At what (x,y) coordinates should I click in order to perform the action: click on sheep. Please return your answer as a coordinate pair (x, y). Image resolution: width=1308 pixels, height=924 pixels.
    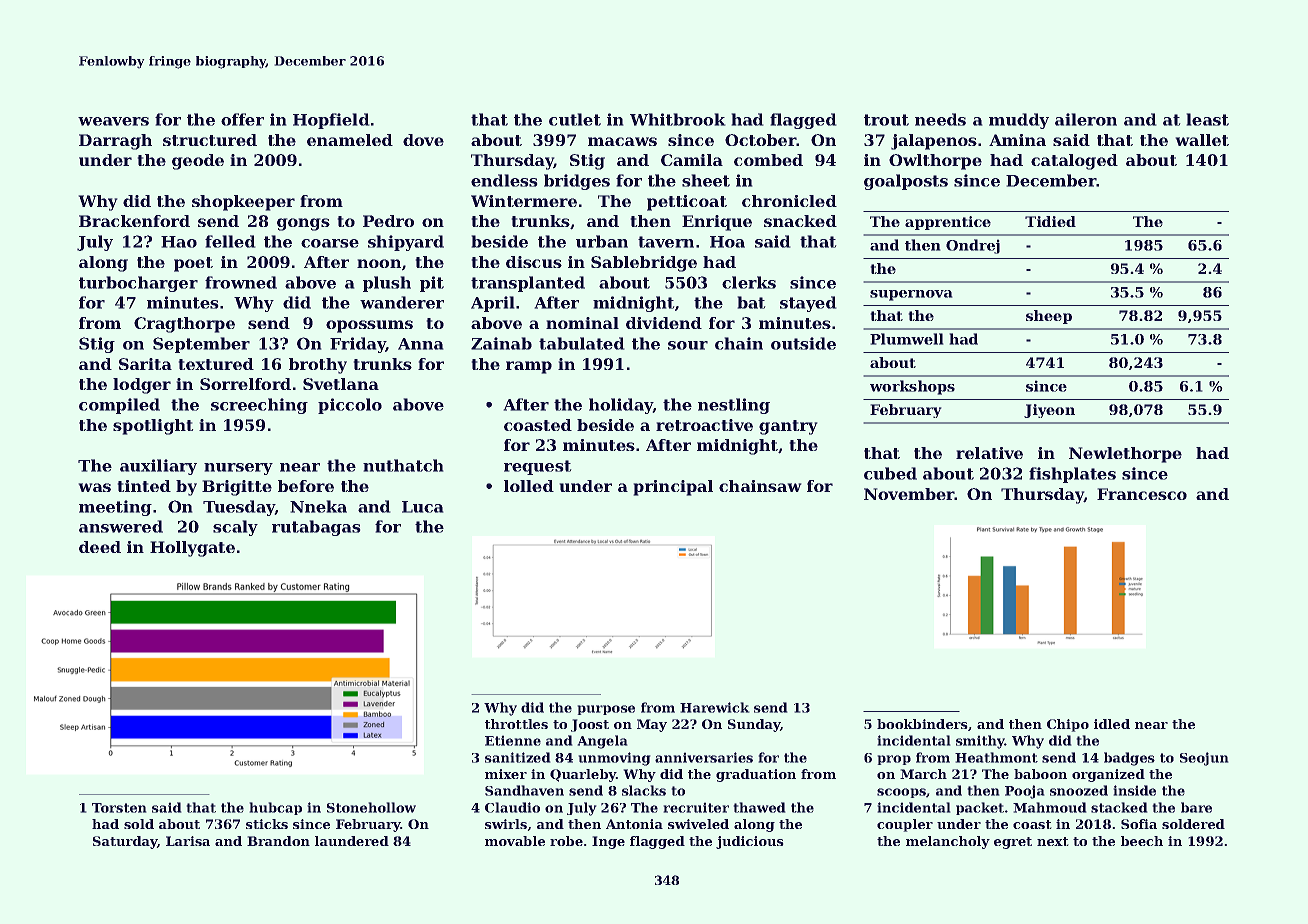
    Looking at the image, I should click on (1049, 317).
